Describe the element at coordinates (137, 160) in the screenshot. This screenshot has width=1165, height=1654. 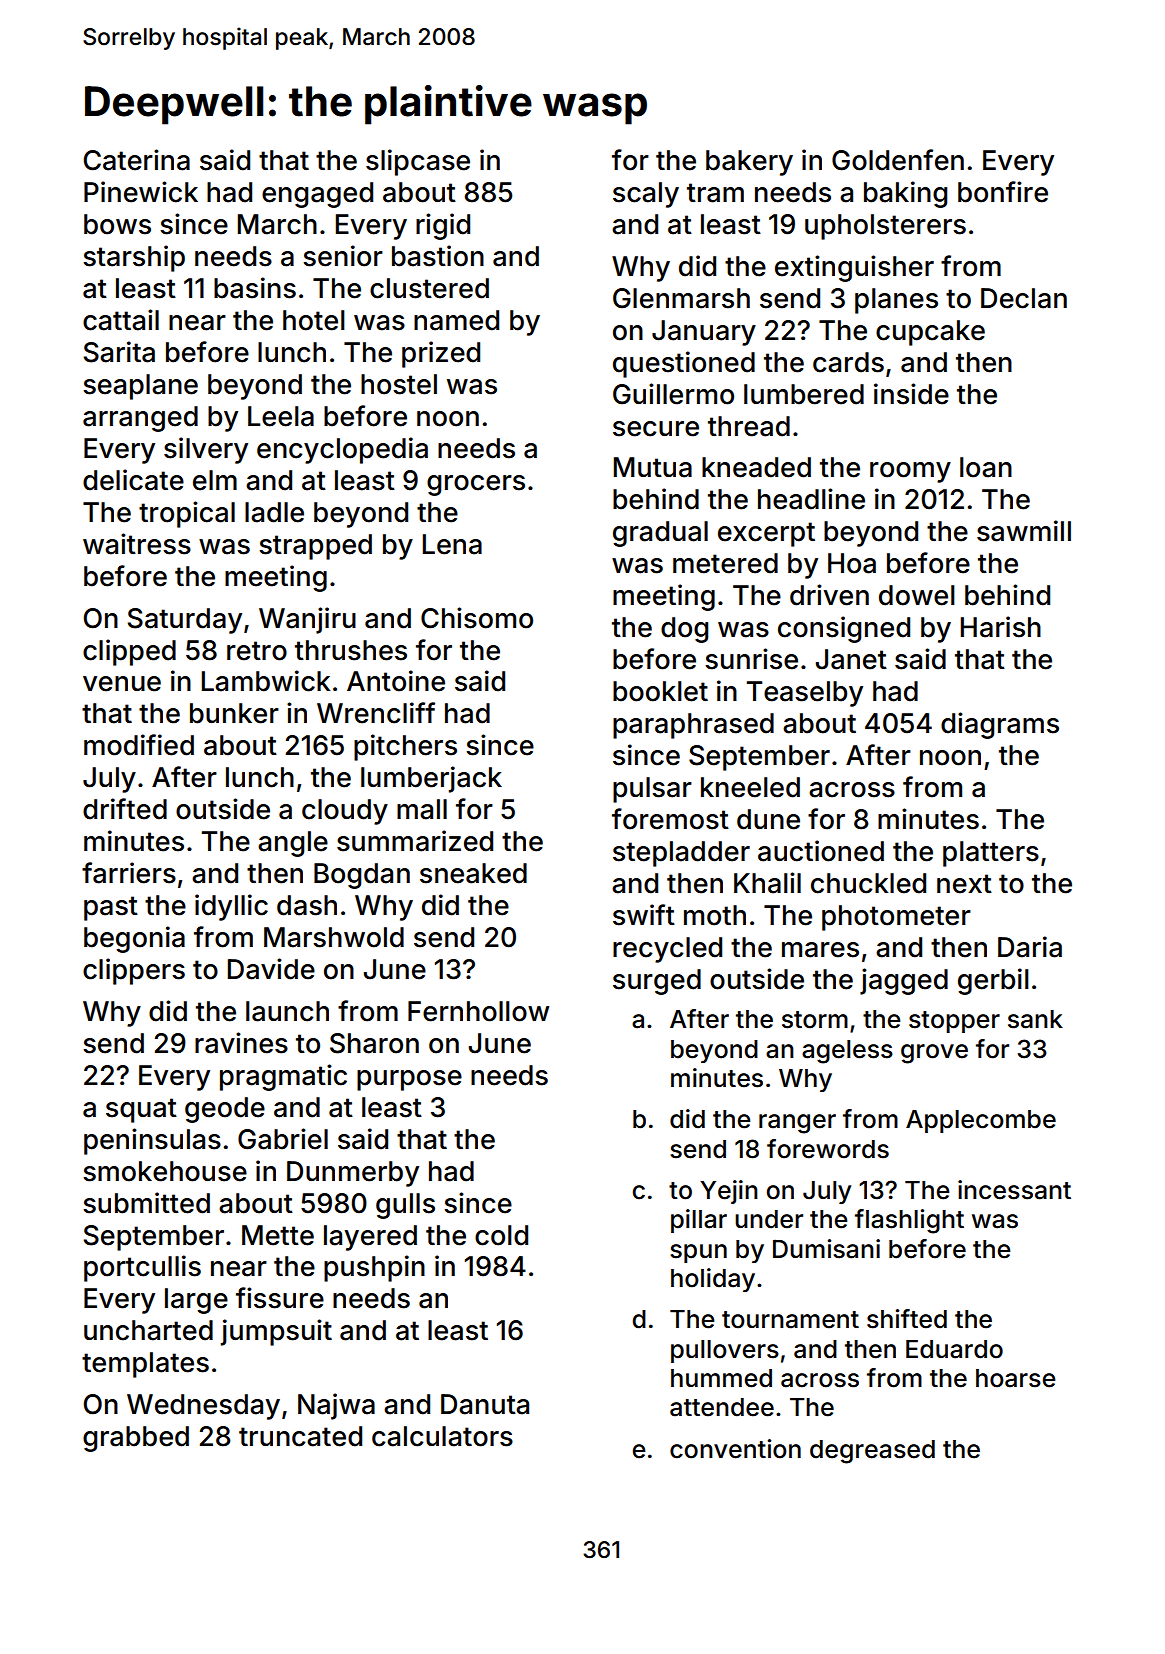
I see `Caterina` at that location.
